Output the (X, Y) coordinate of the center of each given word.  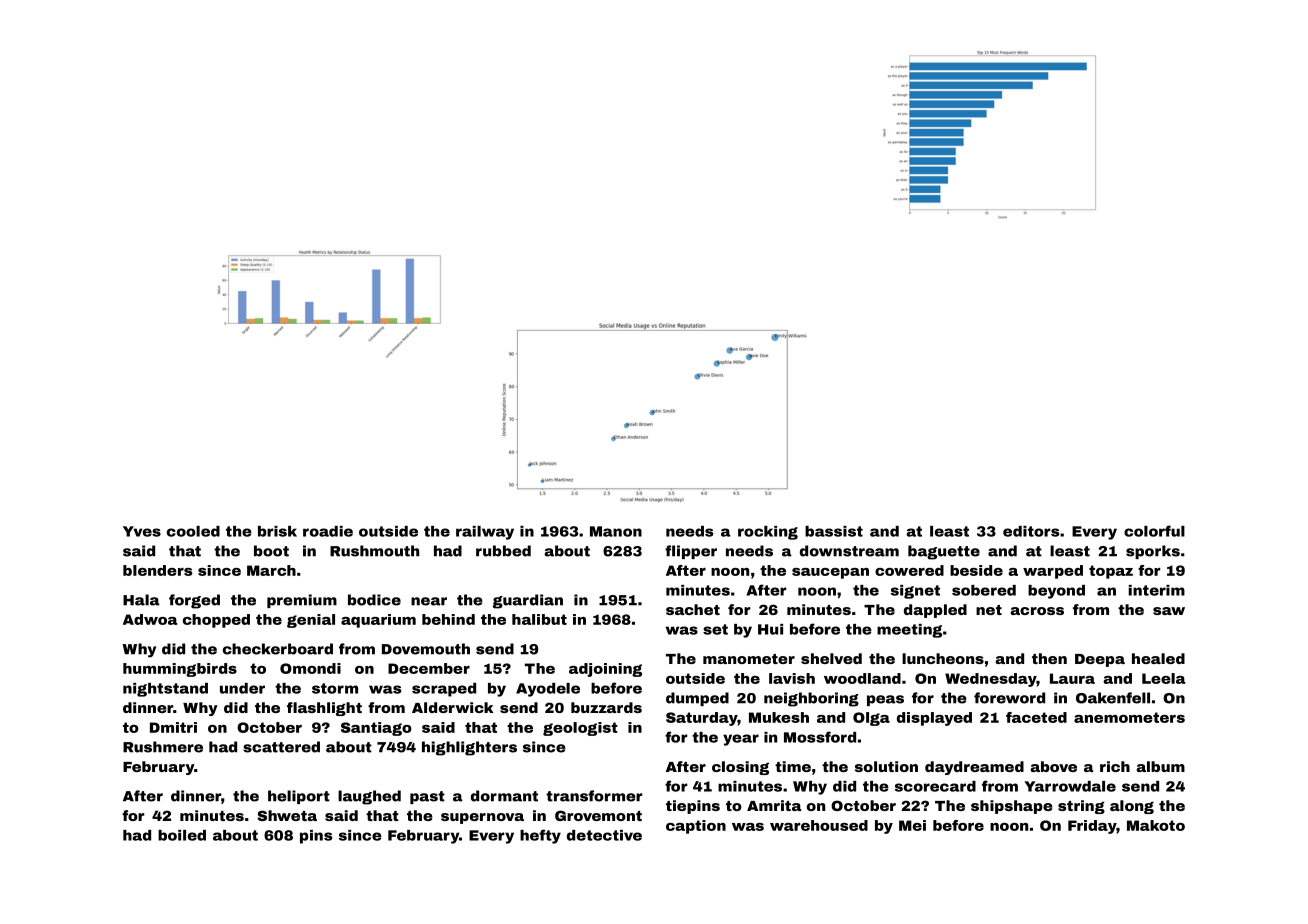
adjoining (605, 670)
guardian (528, 601)
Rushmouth (374, 551)
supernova (482, 818)
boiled (182, 835)
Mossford (820, 737)
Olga (871, 719)
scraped (444, 690)
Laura (1072, 678)
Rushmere (163, 747)
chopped (216, 621)
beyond (1056, 592)
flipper (691, 552)
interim (1156, 590)
